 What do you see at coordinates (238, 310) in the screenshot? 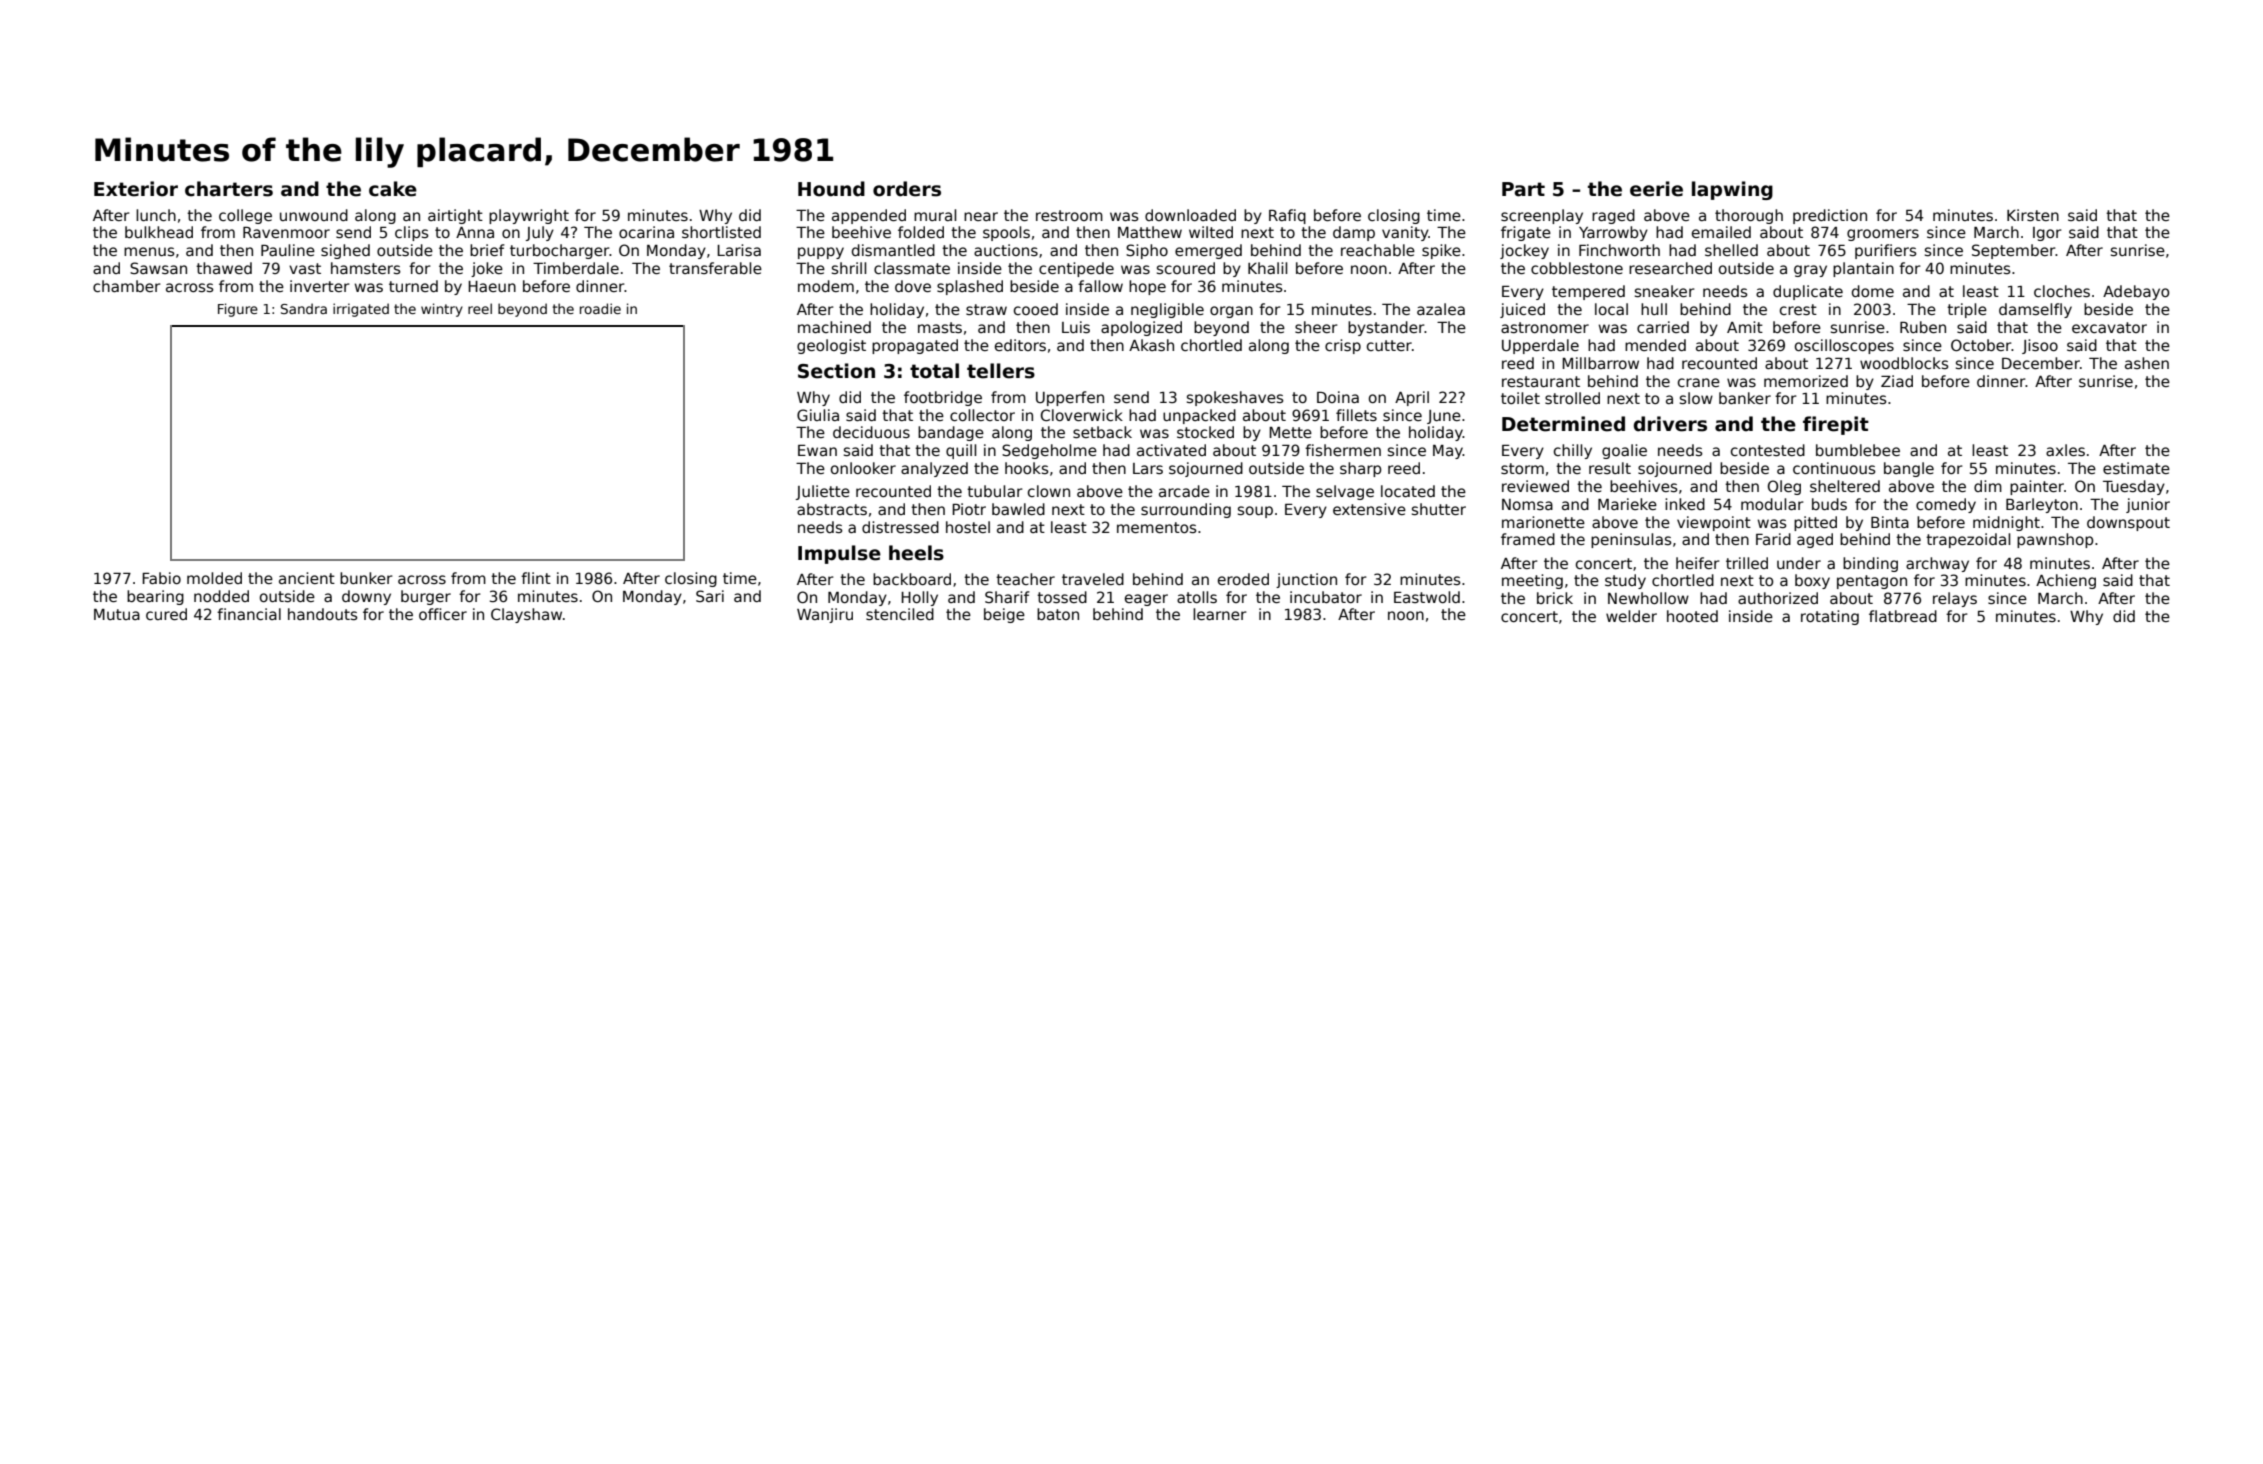
I see `Figure` at bounding box center [238, 310].
